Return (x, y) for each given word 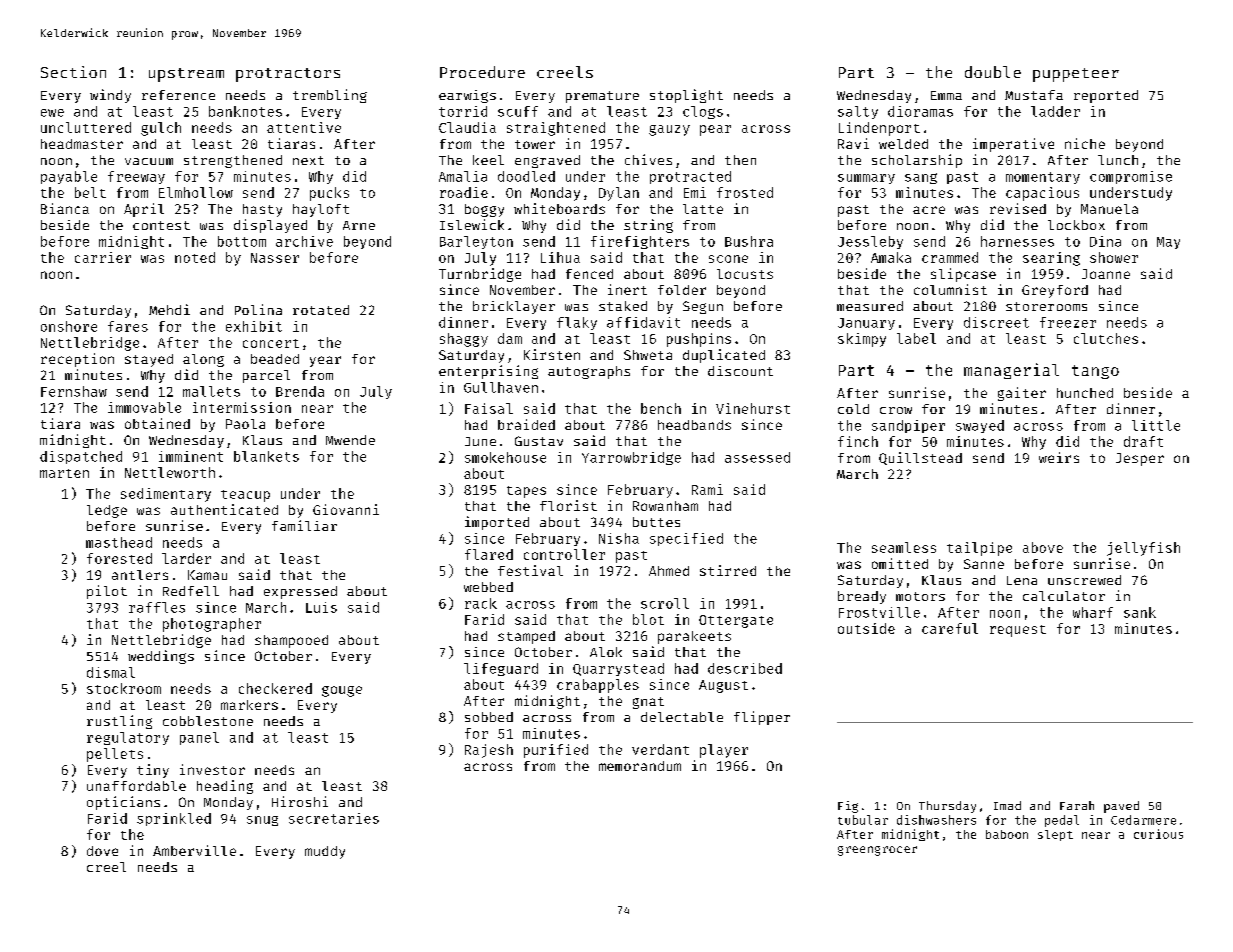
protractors (288, 75)
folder (682, 290)
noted (195, 257)
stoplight (686, 96)
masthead (119, 542)
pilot (107, 592)
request (1018, 631)
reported (1106, 96)
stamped (526, 637)
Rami (707, 489)
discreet (996, 322)
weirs (1059, 457)
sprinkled (174, 819)
